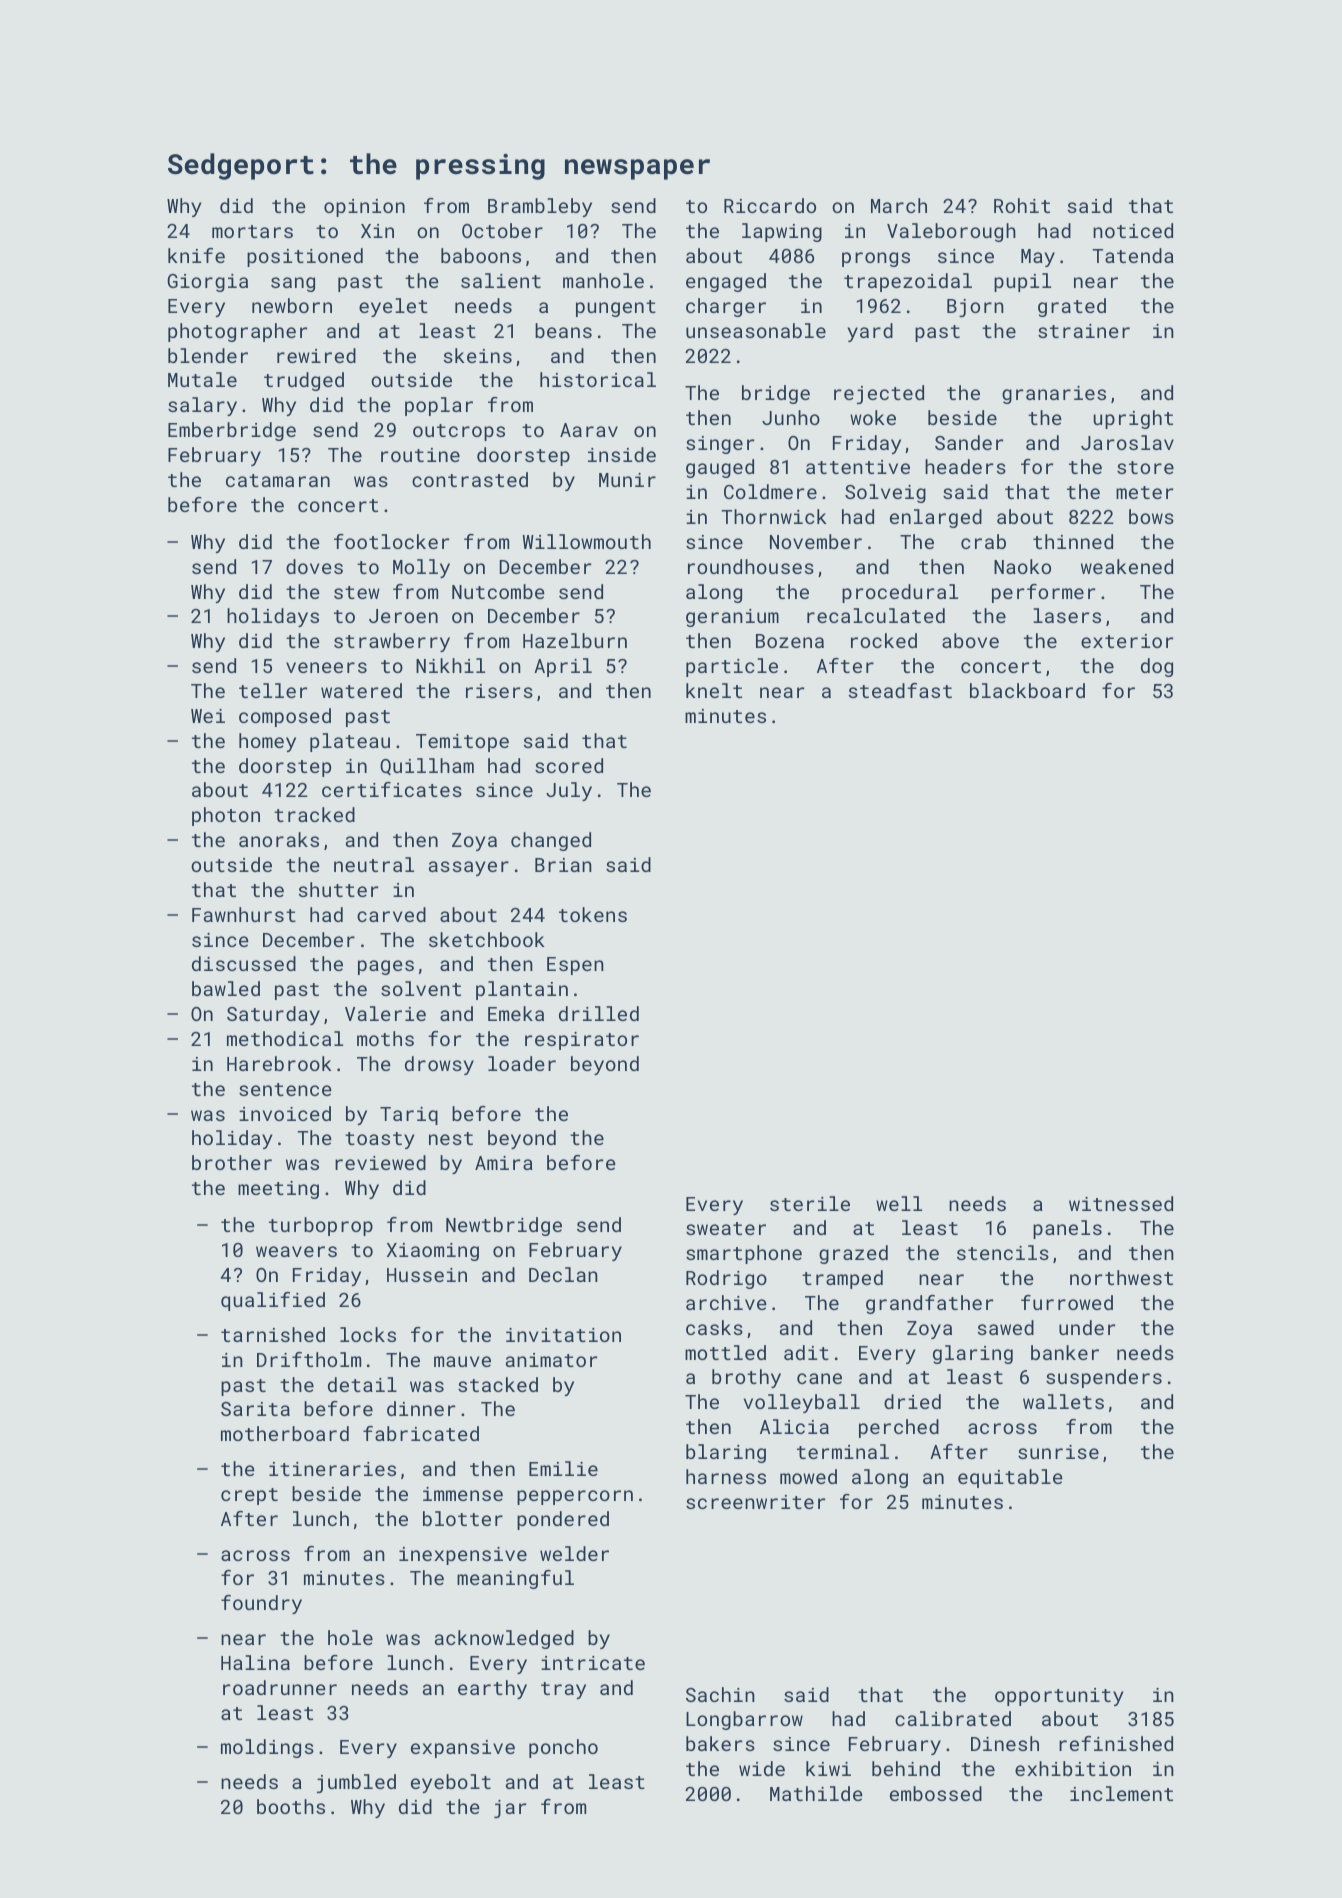  I want to click on Riccardo, so click(770, 205).
